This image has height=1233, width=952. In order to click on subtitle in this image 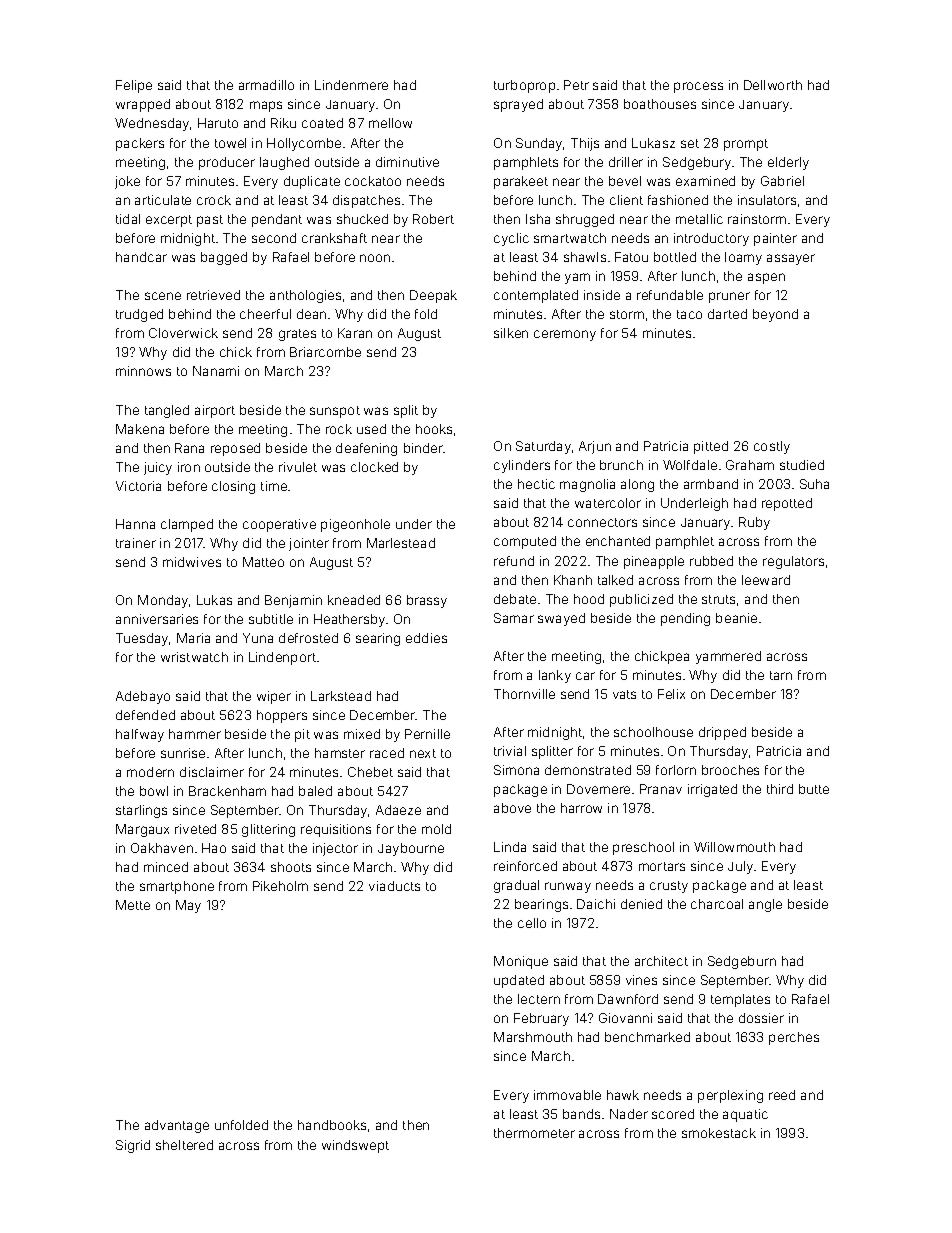, I will do `click(271, 619)`.
